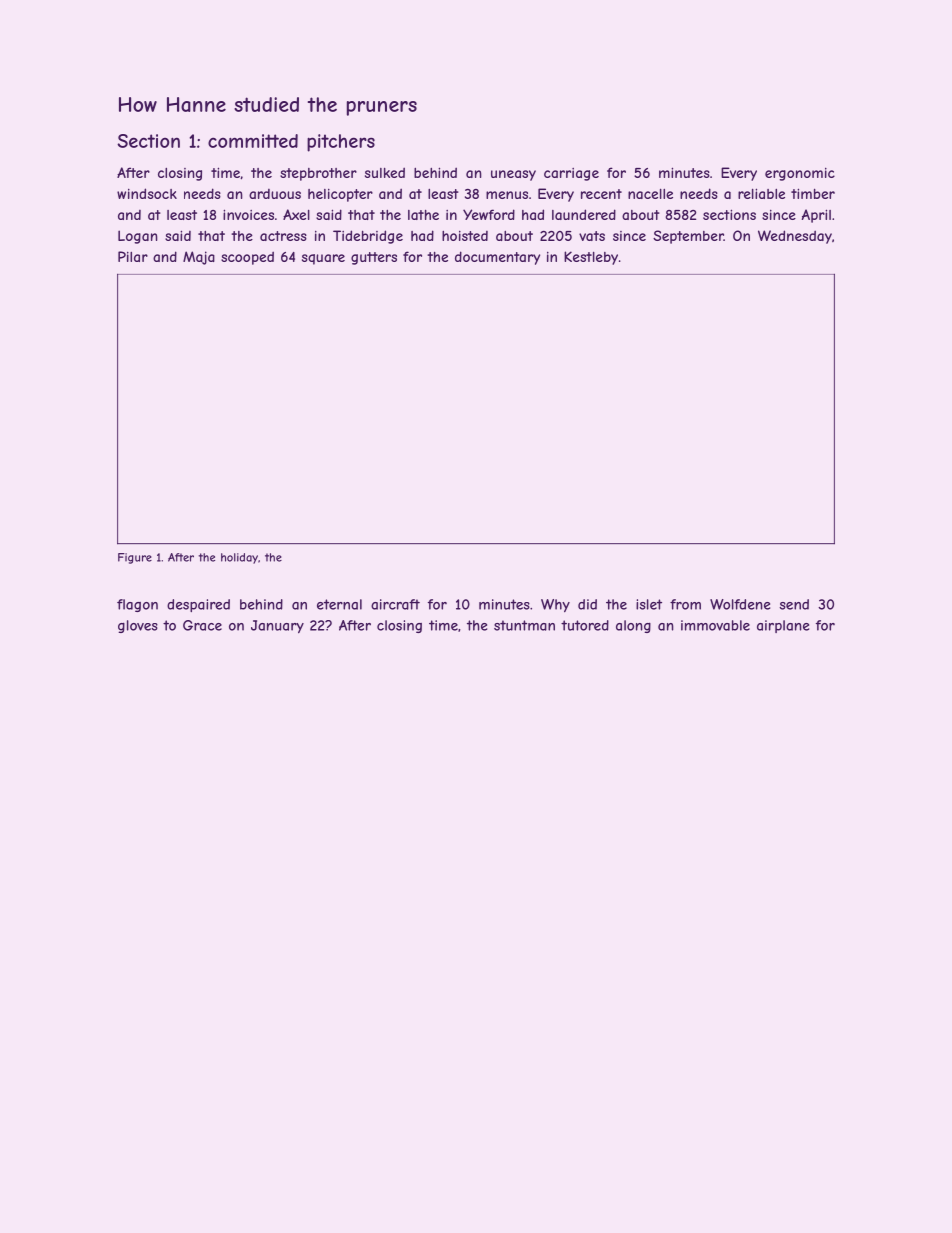 This page has height=1233, width=952. What do you see at coordinates (374, 258) in the page?
I see `gutters` at bounding box center [374, 258].
